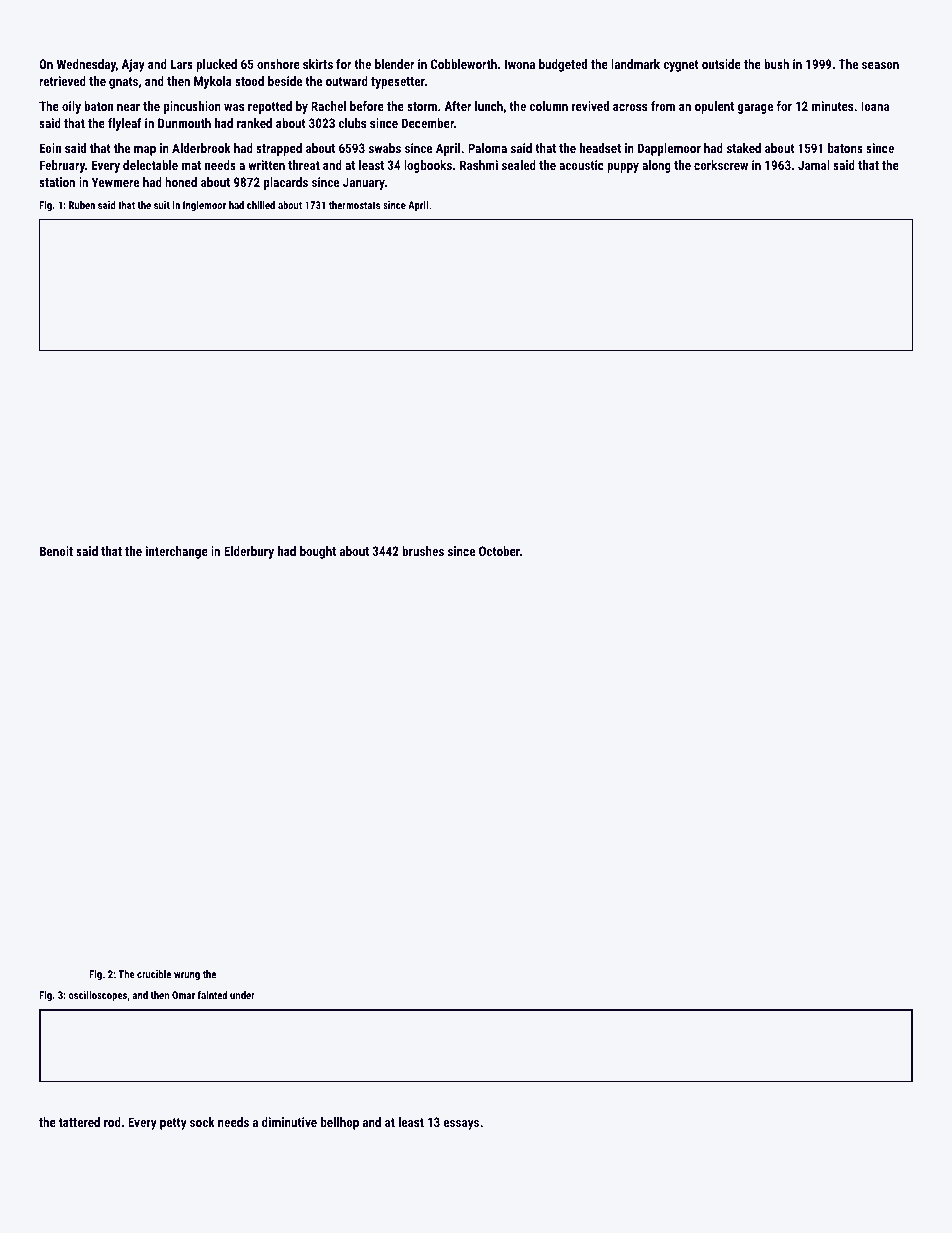  I want to click on bush, so click(776, 64).
